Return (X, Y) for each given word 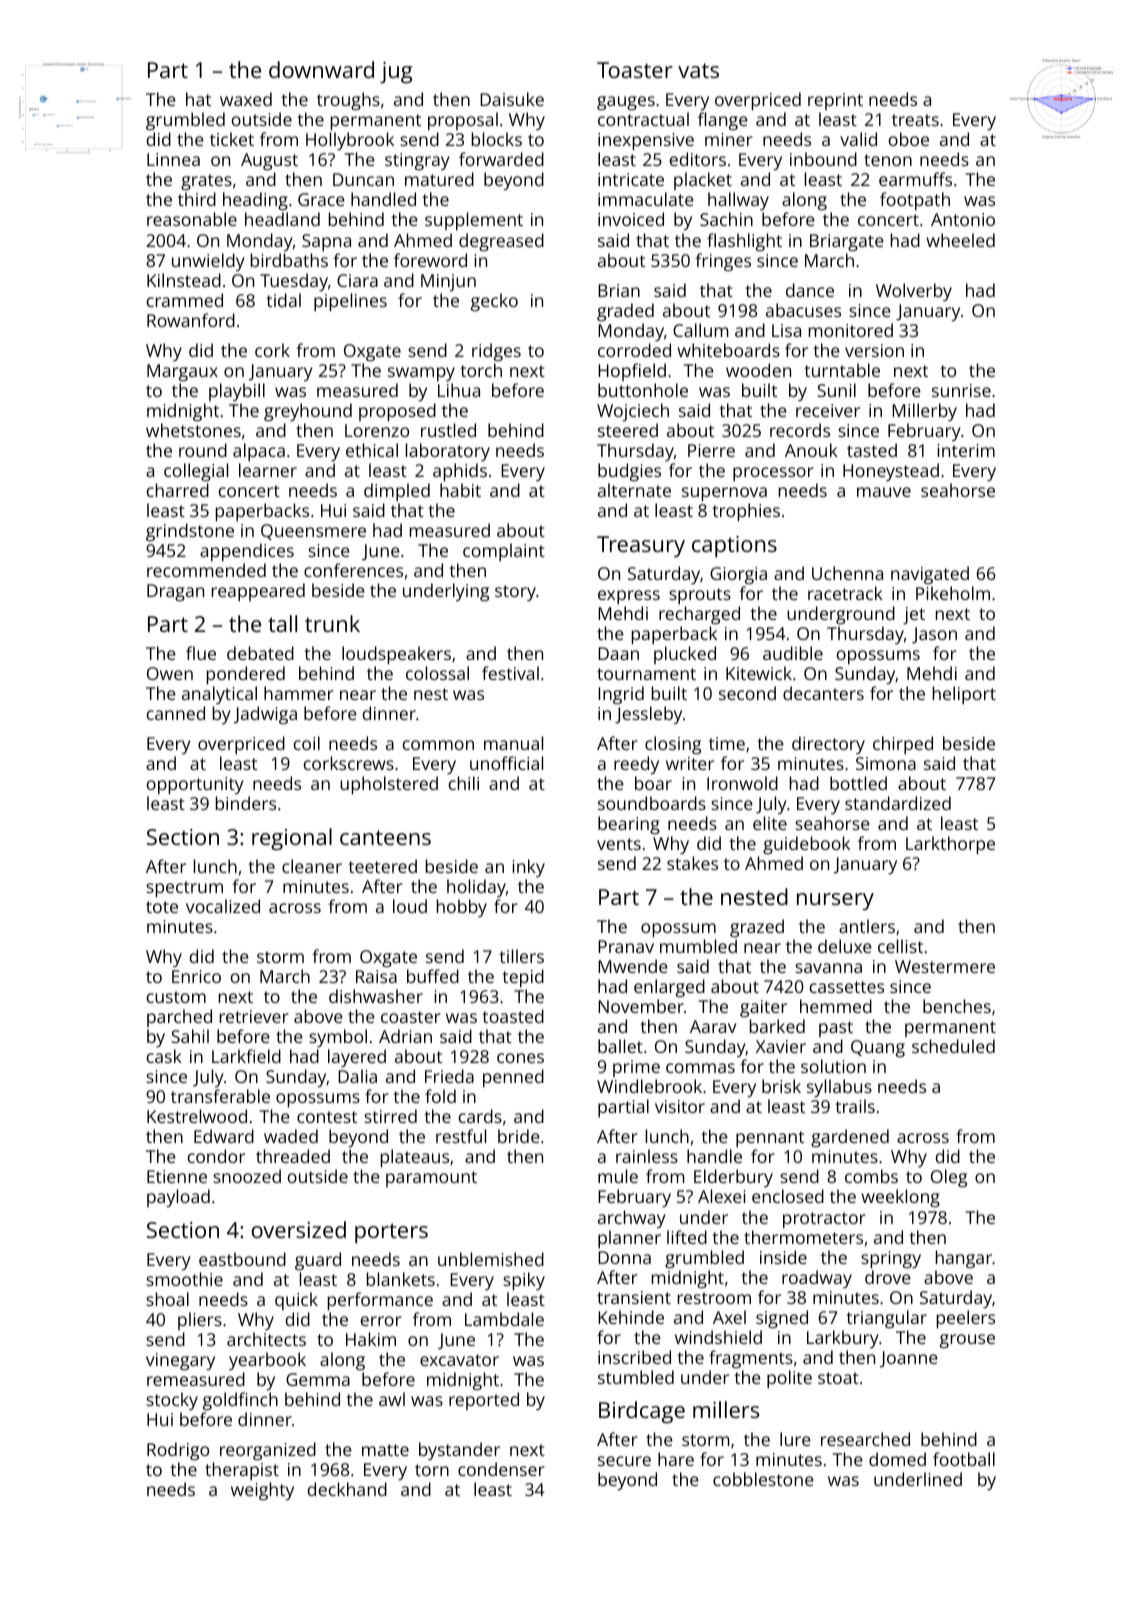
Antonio (963, 219)
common (438, 745)
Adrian (405, 1036)
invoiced (631, 219)
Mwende (633, 966)
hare (676, 1459)
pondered (246, 675)
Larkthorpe (950, 845)
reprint (835, 101)
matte (385, 1450)
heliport (964, 695)
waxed (246, 99)
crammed (185, 300)
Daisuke (512, 99)
